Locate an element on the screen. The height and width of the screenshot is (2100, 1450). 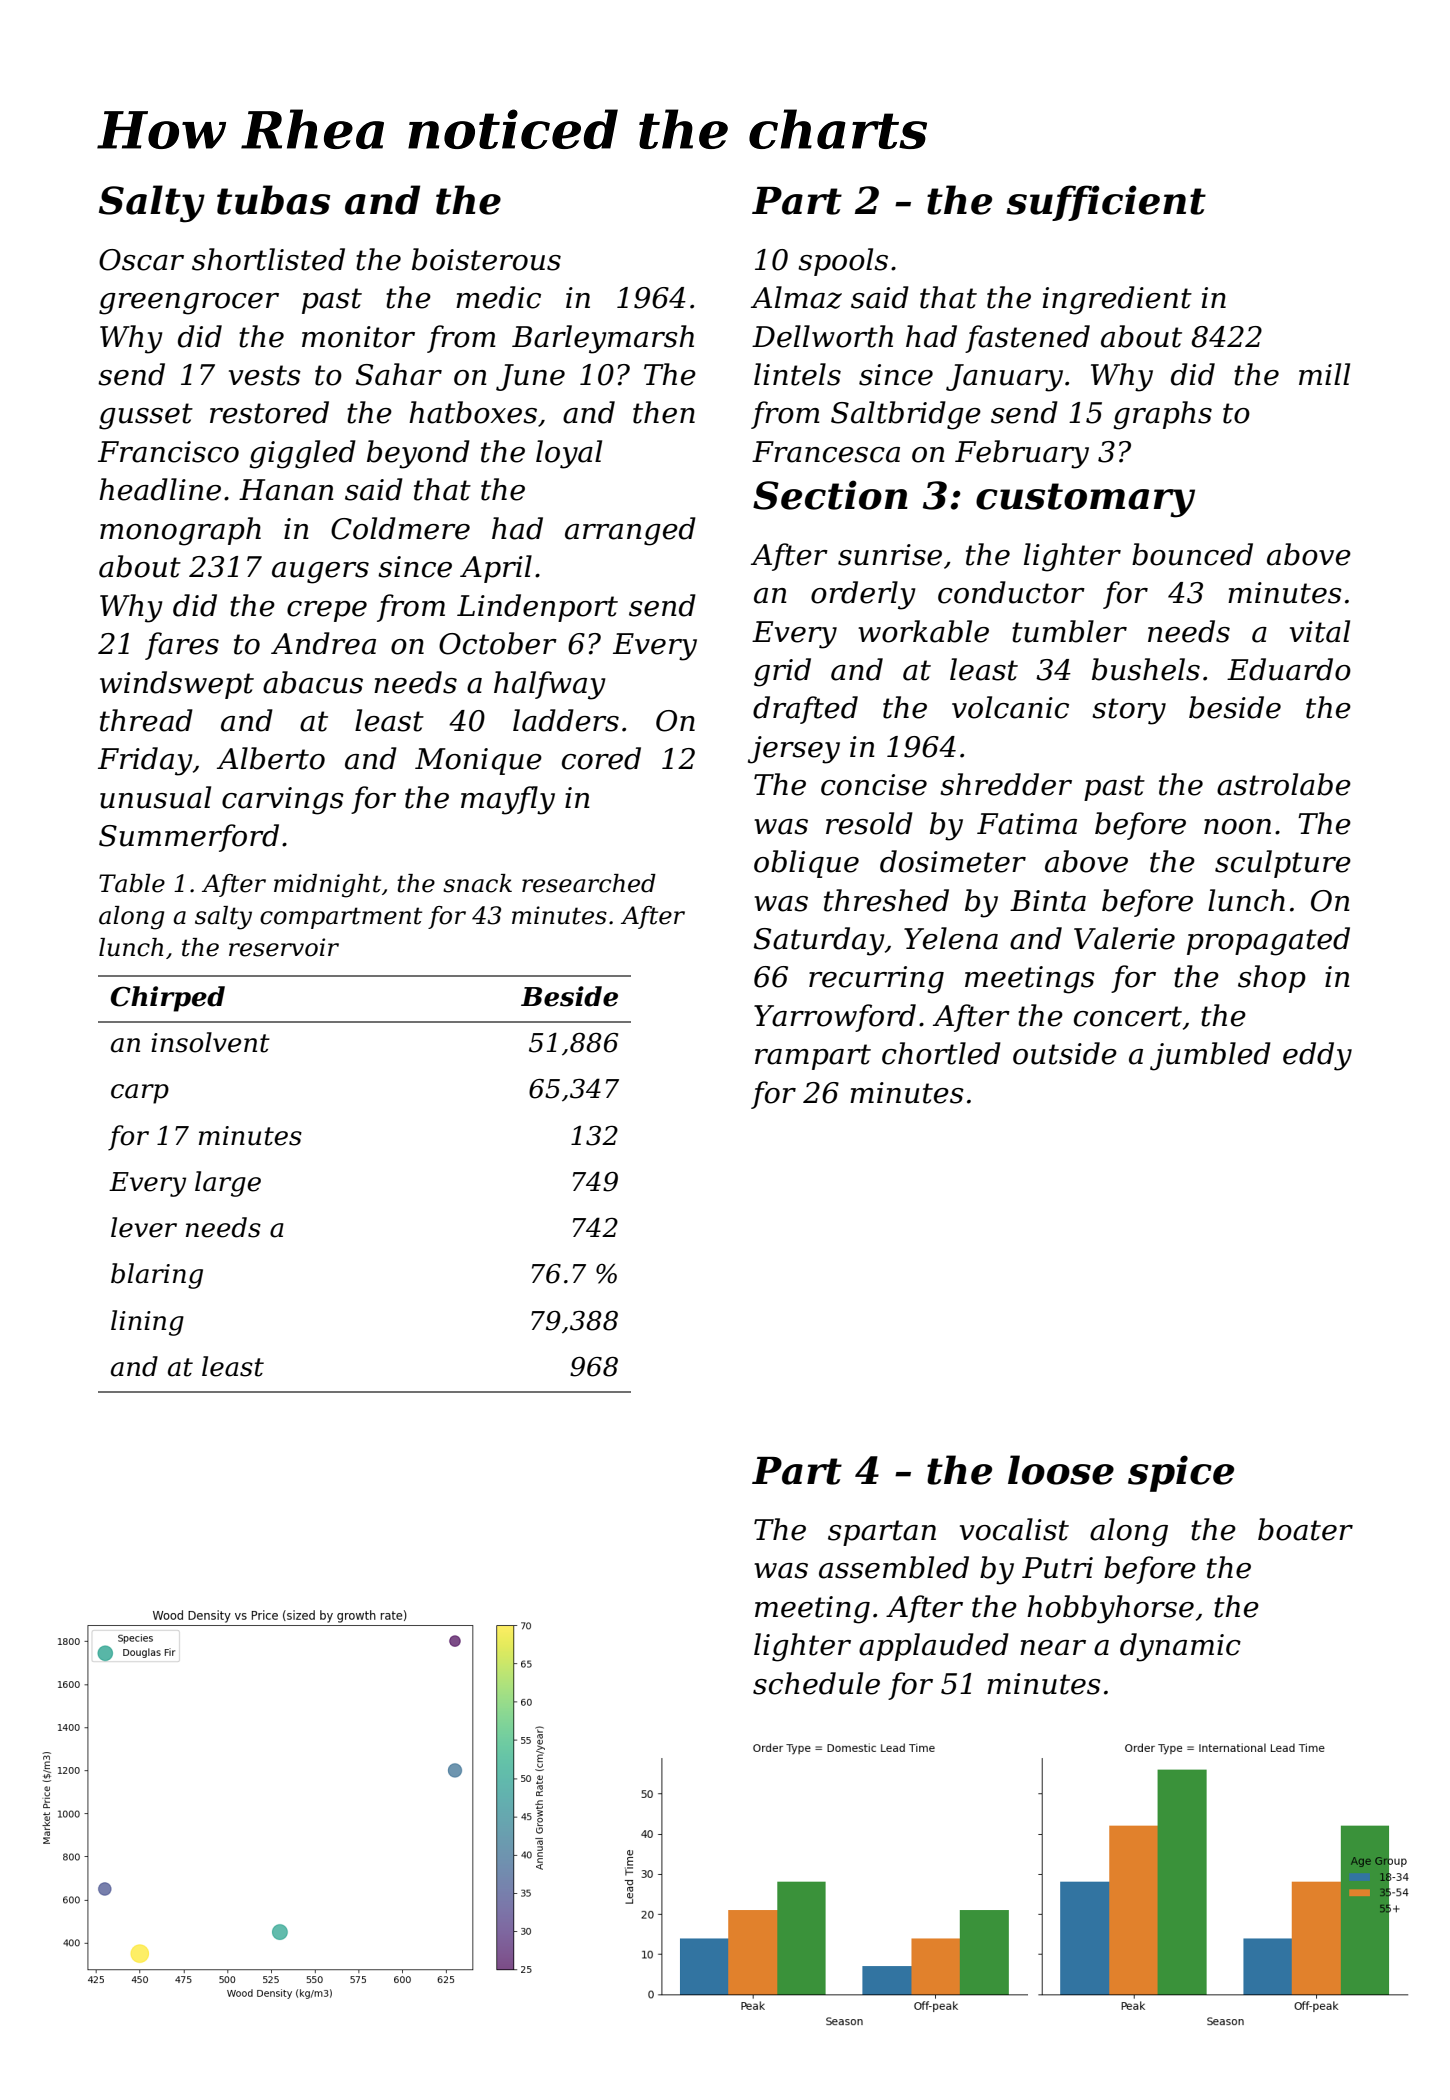
tubas is located at coordinates (273, 200).
